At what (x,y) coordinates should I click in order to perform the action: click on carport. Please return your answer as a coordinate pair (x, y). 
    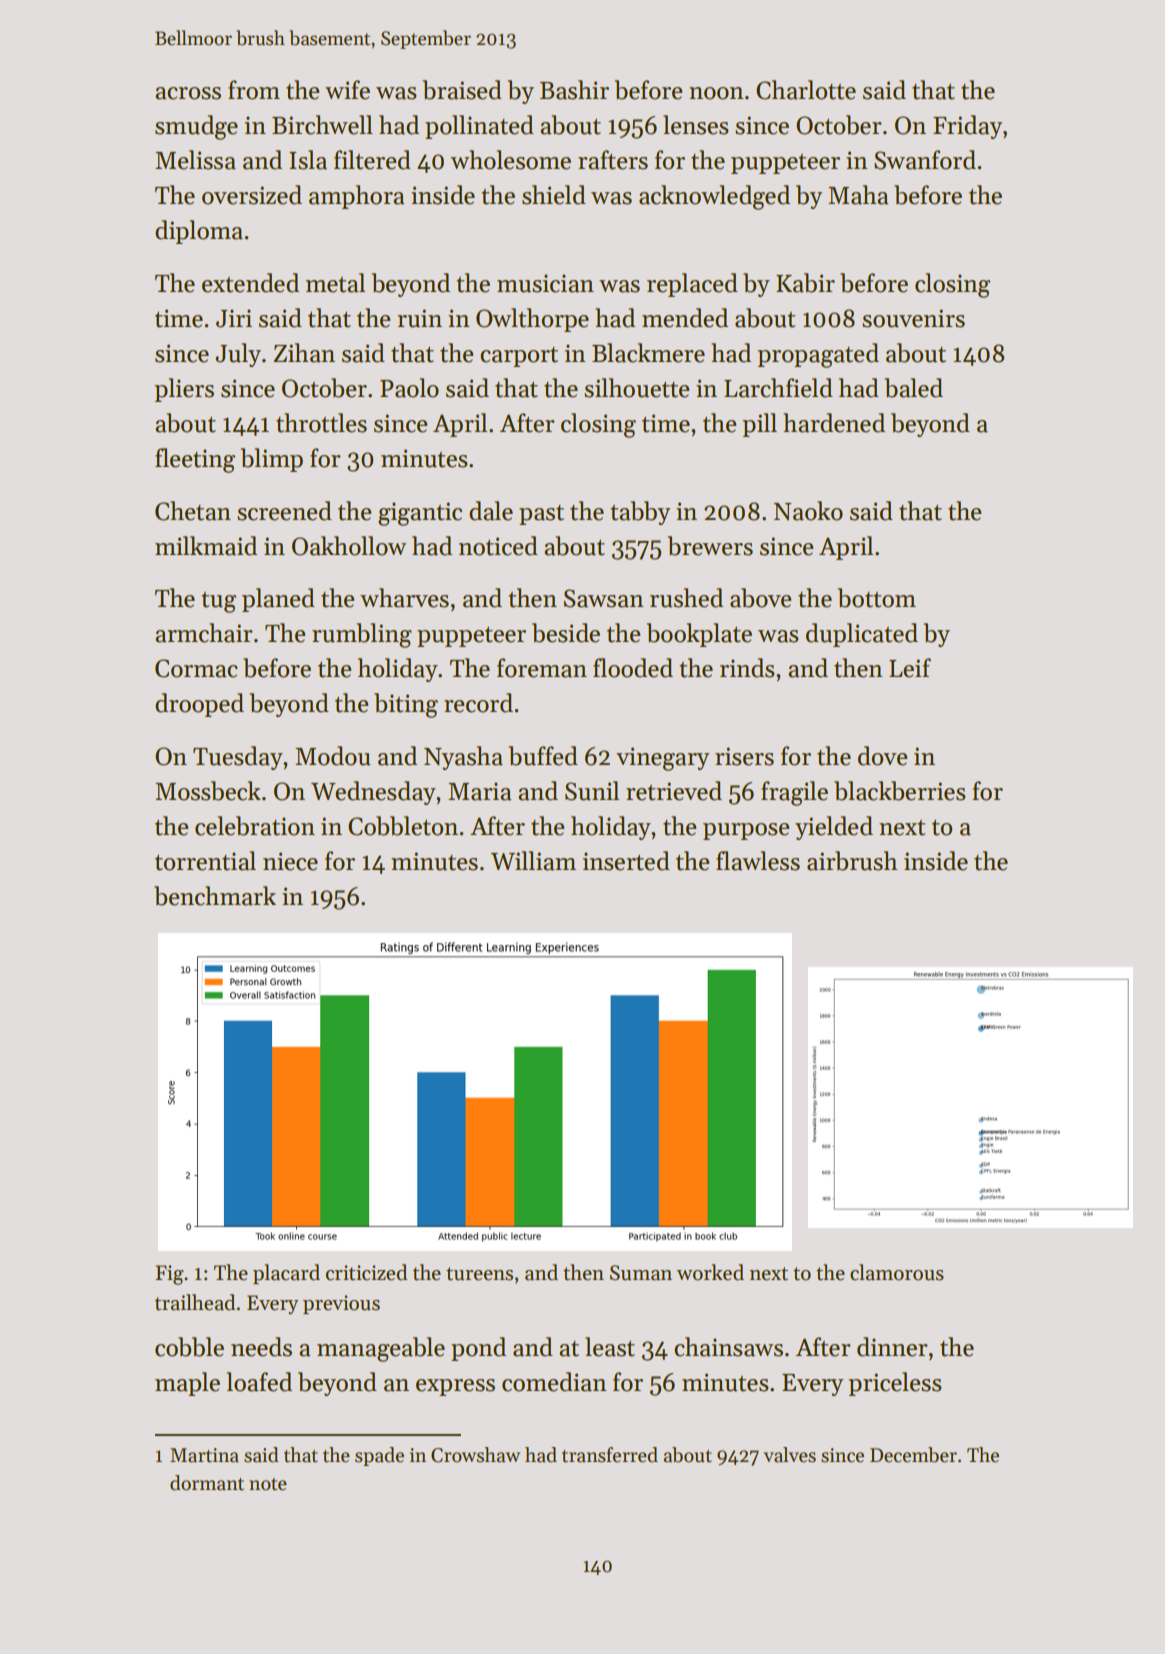
    Looking at the image, I should click on (519, 357).
